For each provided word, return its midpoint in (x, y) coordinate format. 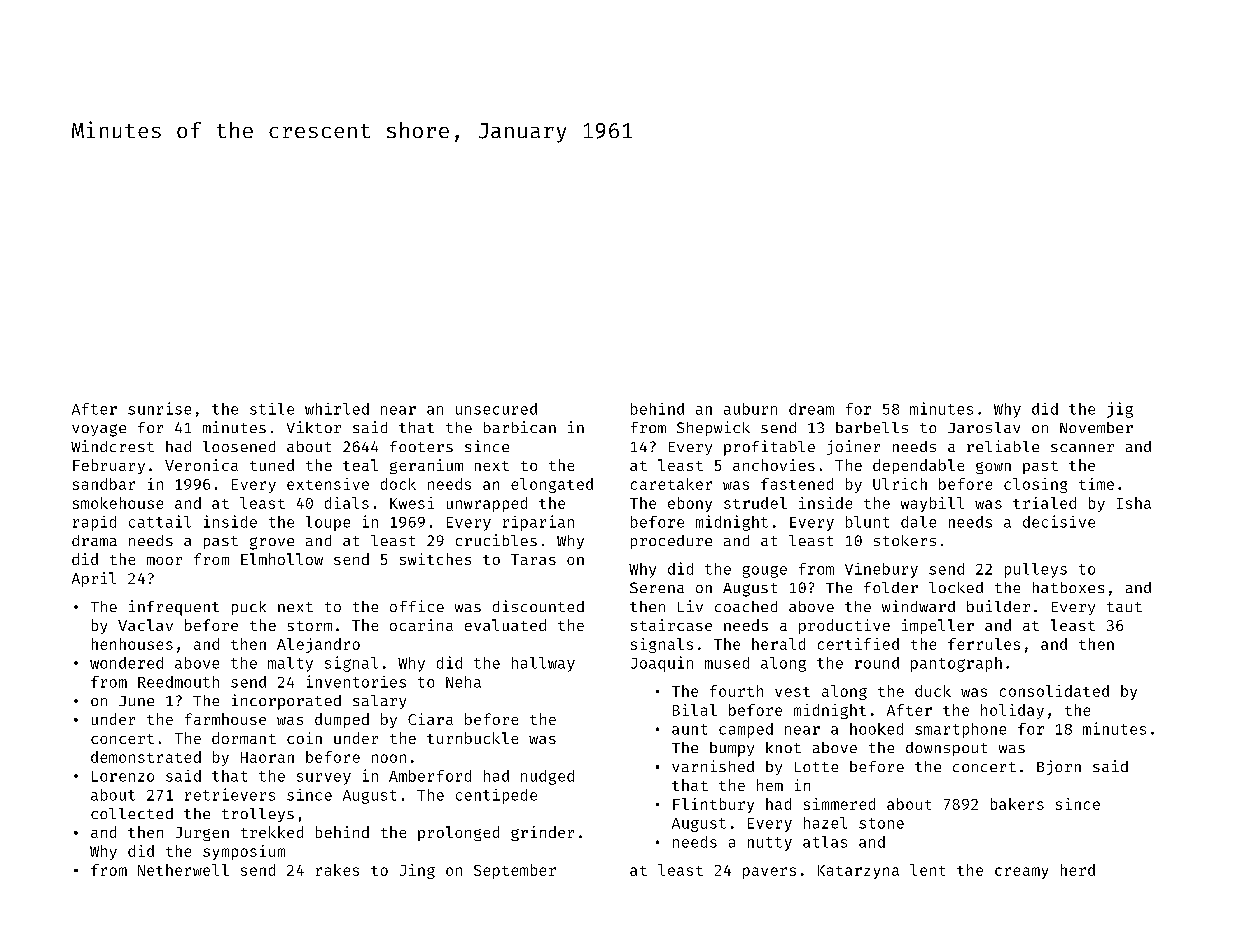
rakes (337, 870)
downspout (946, 749)
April (94, 579)
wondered (126, 663)
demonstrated (146, 757)
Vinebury (881, 570)
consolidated (1054, 691)
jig (1120, 410)
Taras (533, 559)
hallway (543, 664)
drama (94, 540)
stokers (905, 540)
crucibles (496, 540)
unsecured (496, 409)
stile (272, 409)
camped (746, 730)
